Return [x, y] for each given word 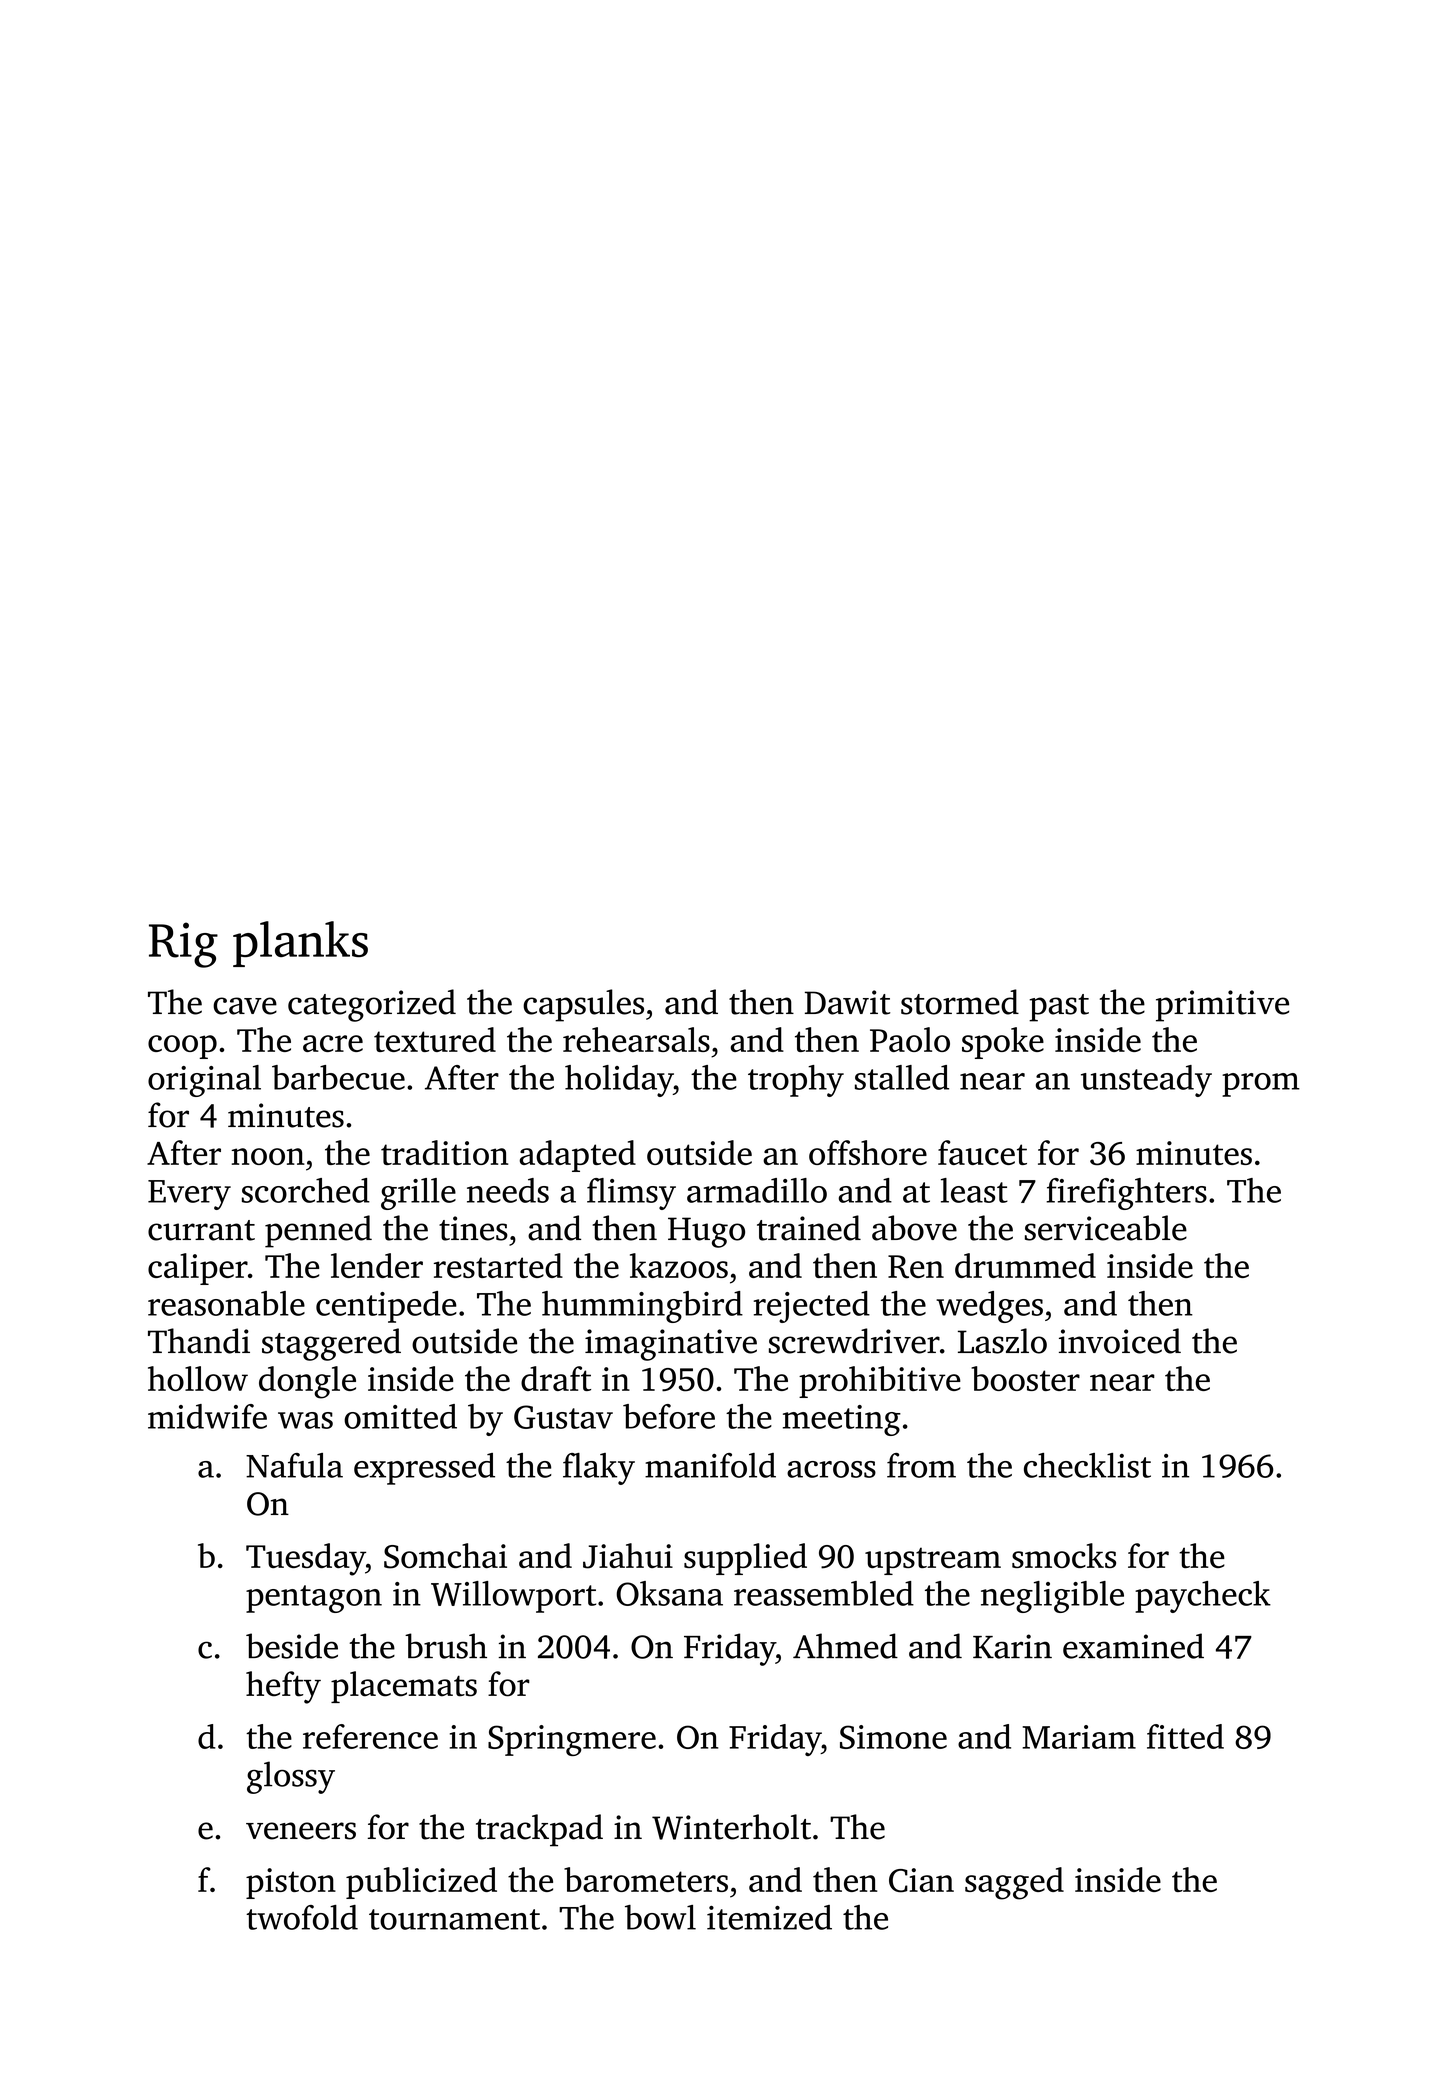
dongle [307, 1382]
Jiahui [628, 1556]
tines [473, 1228]
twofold [302, 1917]
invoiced [1120, 1341]
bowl [660, 1917]
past [1059, 1008]
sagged [1014, 1883]
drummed [1025, 1265]
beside [292, 1646]
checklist [1087, 1465]
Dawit [847, 1002]
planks [300, 944]
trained [809, 1228]
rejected [812, 1307]
